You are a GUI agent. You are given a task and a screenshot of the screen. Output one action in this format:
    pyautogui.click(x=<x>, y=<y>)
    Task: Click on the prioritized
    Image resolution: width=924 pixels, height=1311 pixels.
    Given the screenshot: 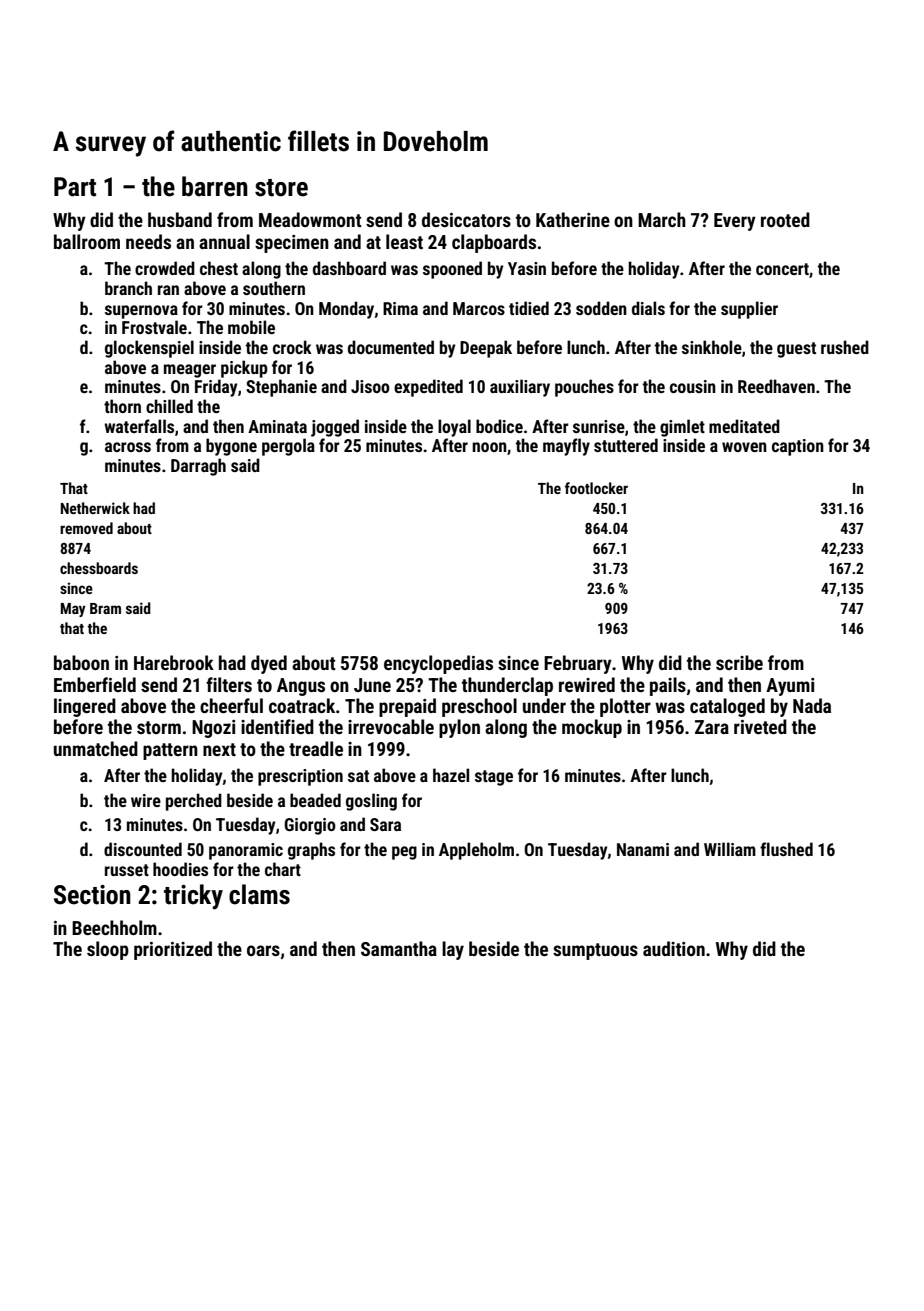 What is the action you would take?
    pyautogui.click(x=173, y=950)
